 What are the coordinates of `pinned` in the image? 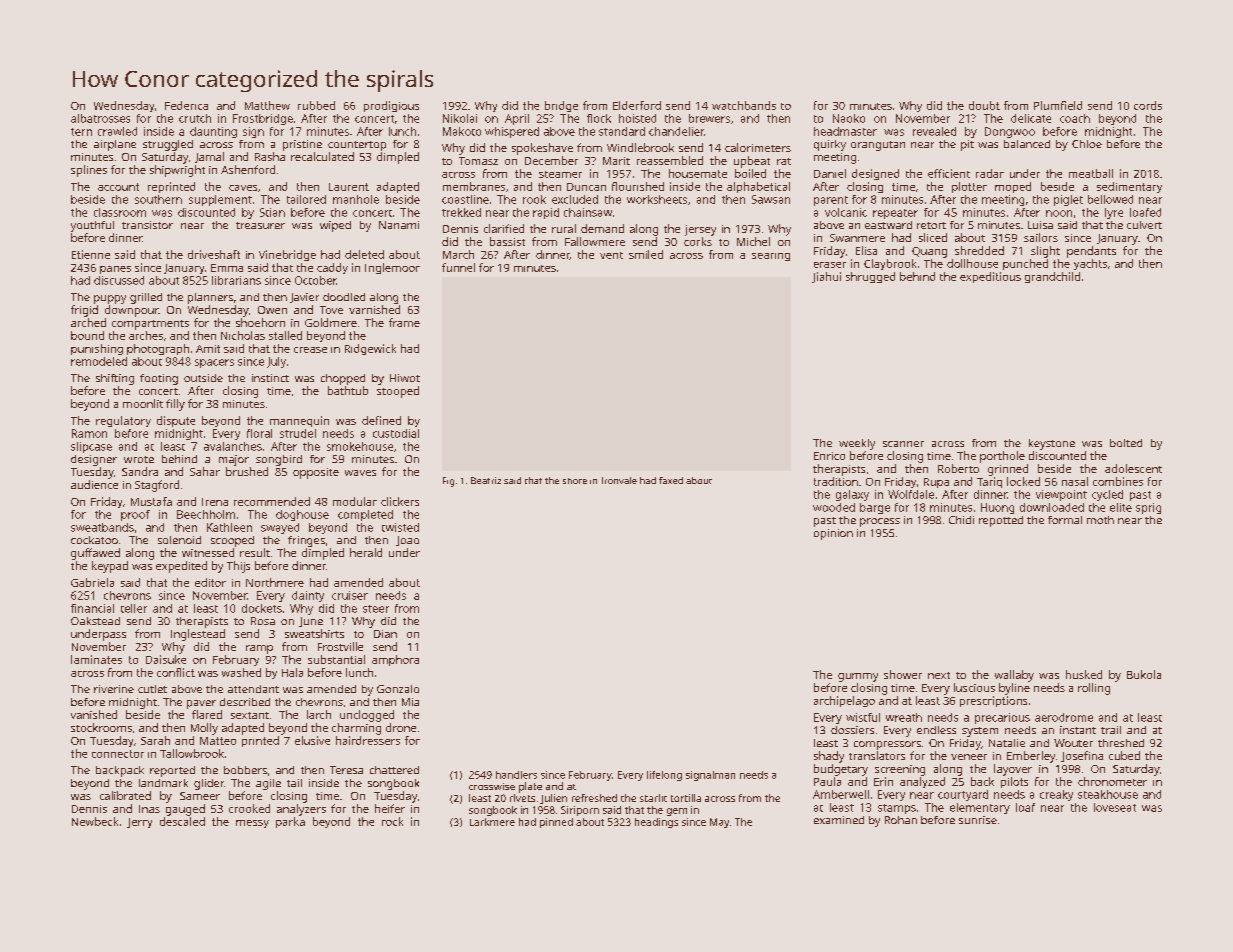 It's located at (556, 823).
